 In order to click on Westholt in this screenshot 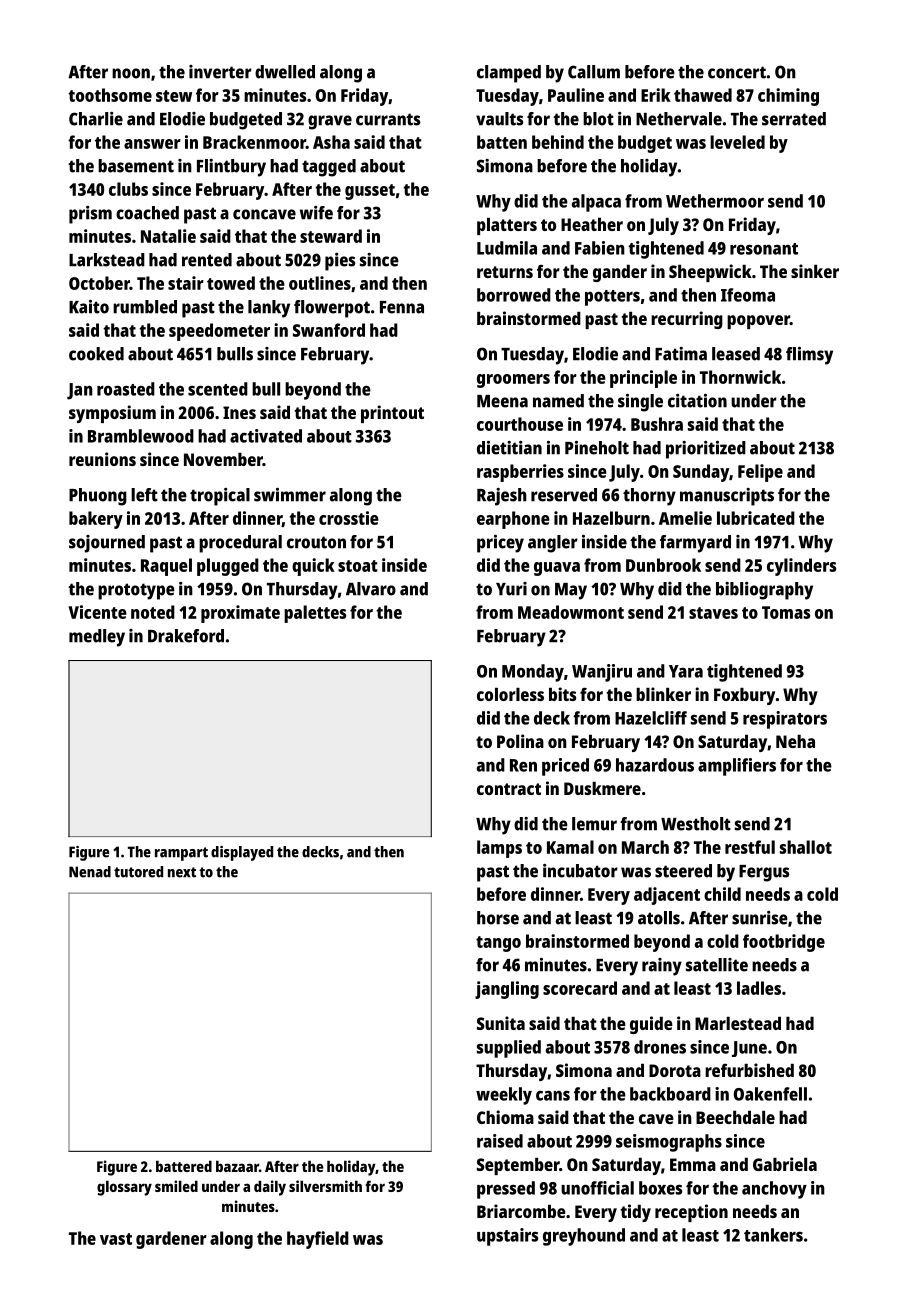, I will do `click(696, 824)`.
